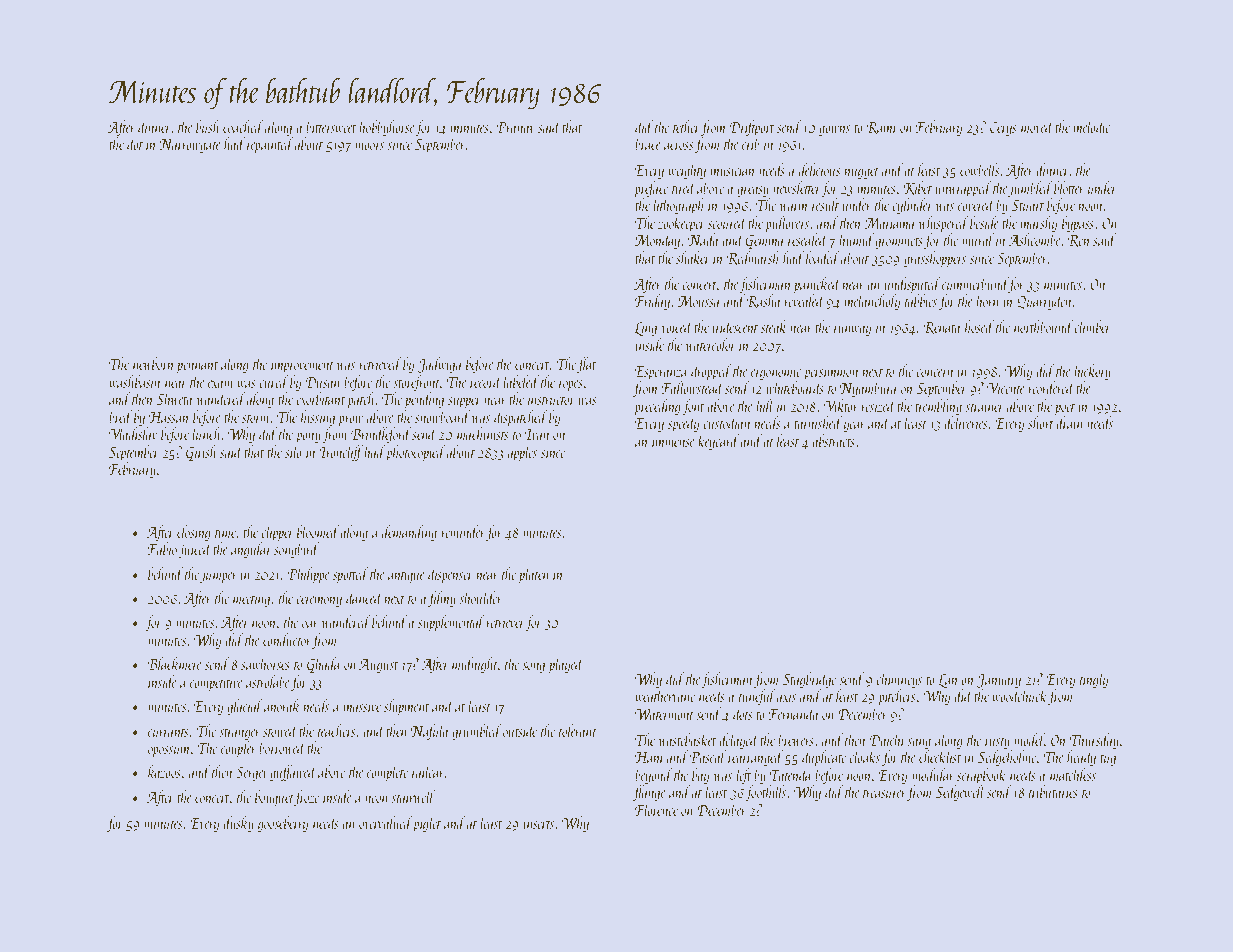  I want to click on Sergei, so click(251, 774).
